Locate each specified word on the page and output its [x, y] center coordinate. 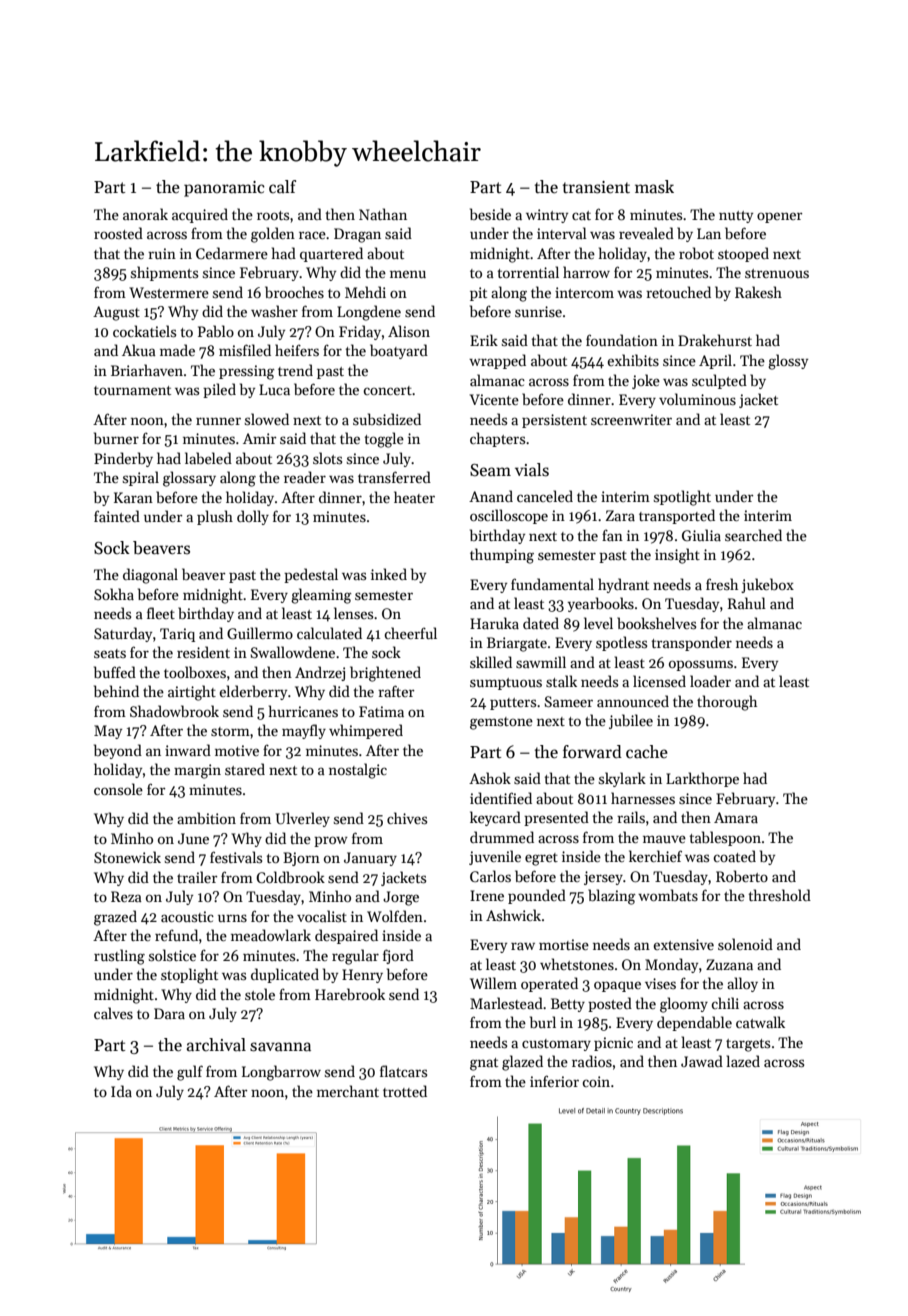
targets [748, 1045]
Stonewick [127, 857]
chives [407, 818]
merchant [348, 1091]
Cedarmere [232, 253]
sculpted [719, 381]
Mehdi [365, 292]
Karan [133, 497]
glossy [788, 362]
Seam [490, 470]
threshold [780, 895]
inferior [554, 1081]
